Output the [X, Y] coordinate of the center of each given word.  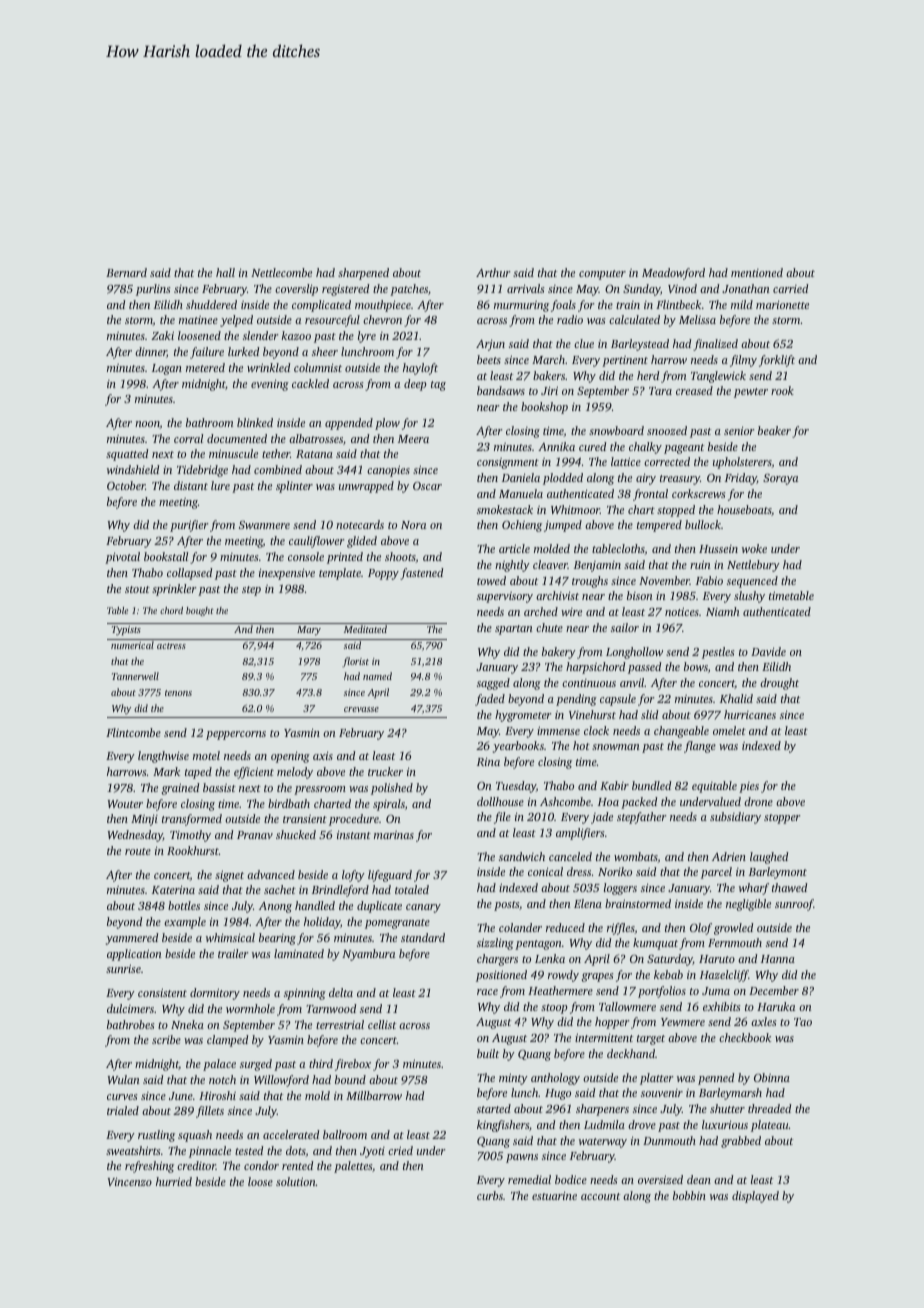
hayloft [420, 369]
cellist [382, 1024]
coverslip [296, 290]
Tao [803, 1022]
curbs [490, 1195]
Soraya [780, 479]
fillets [210, 1112]
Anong [275, 907]
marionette [782, 304]
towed [491, 580]
